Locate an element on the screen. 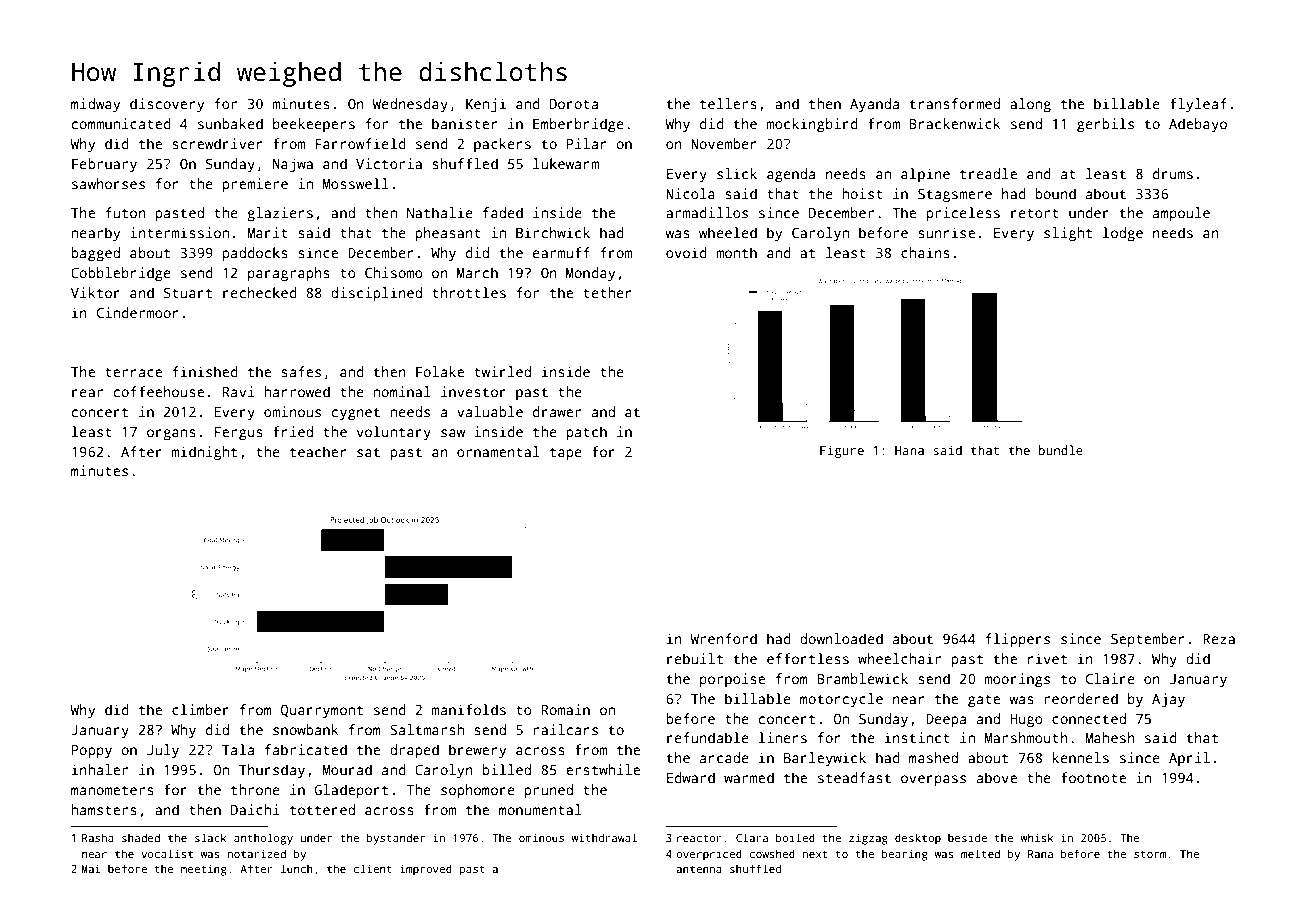 This screenshot has width=1308, height=924. ampoule is located at coordinates (1181, 214).
